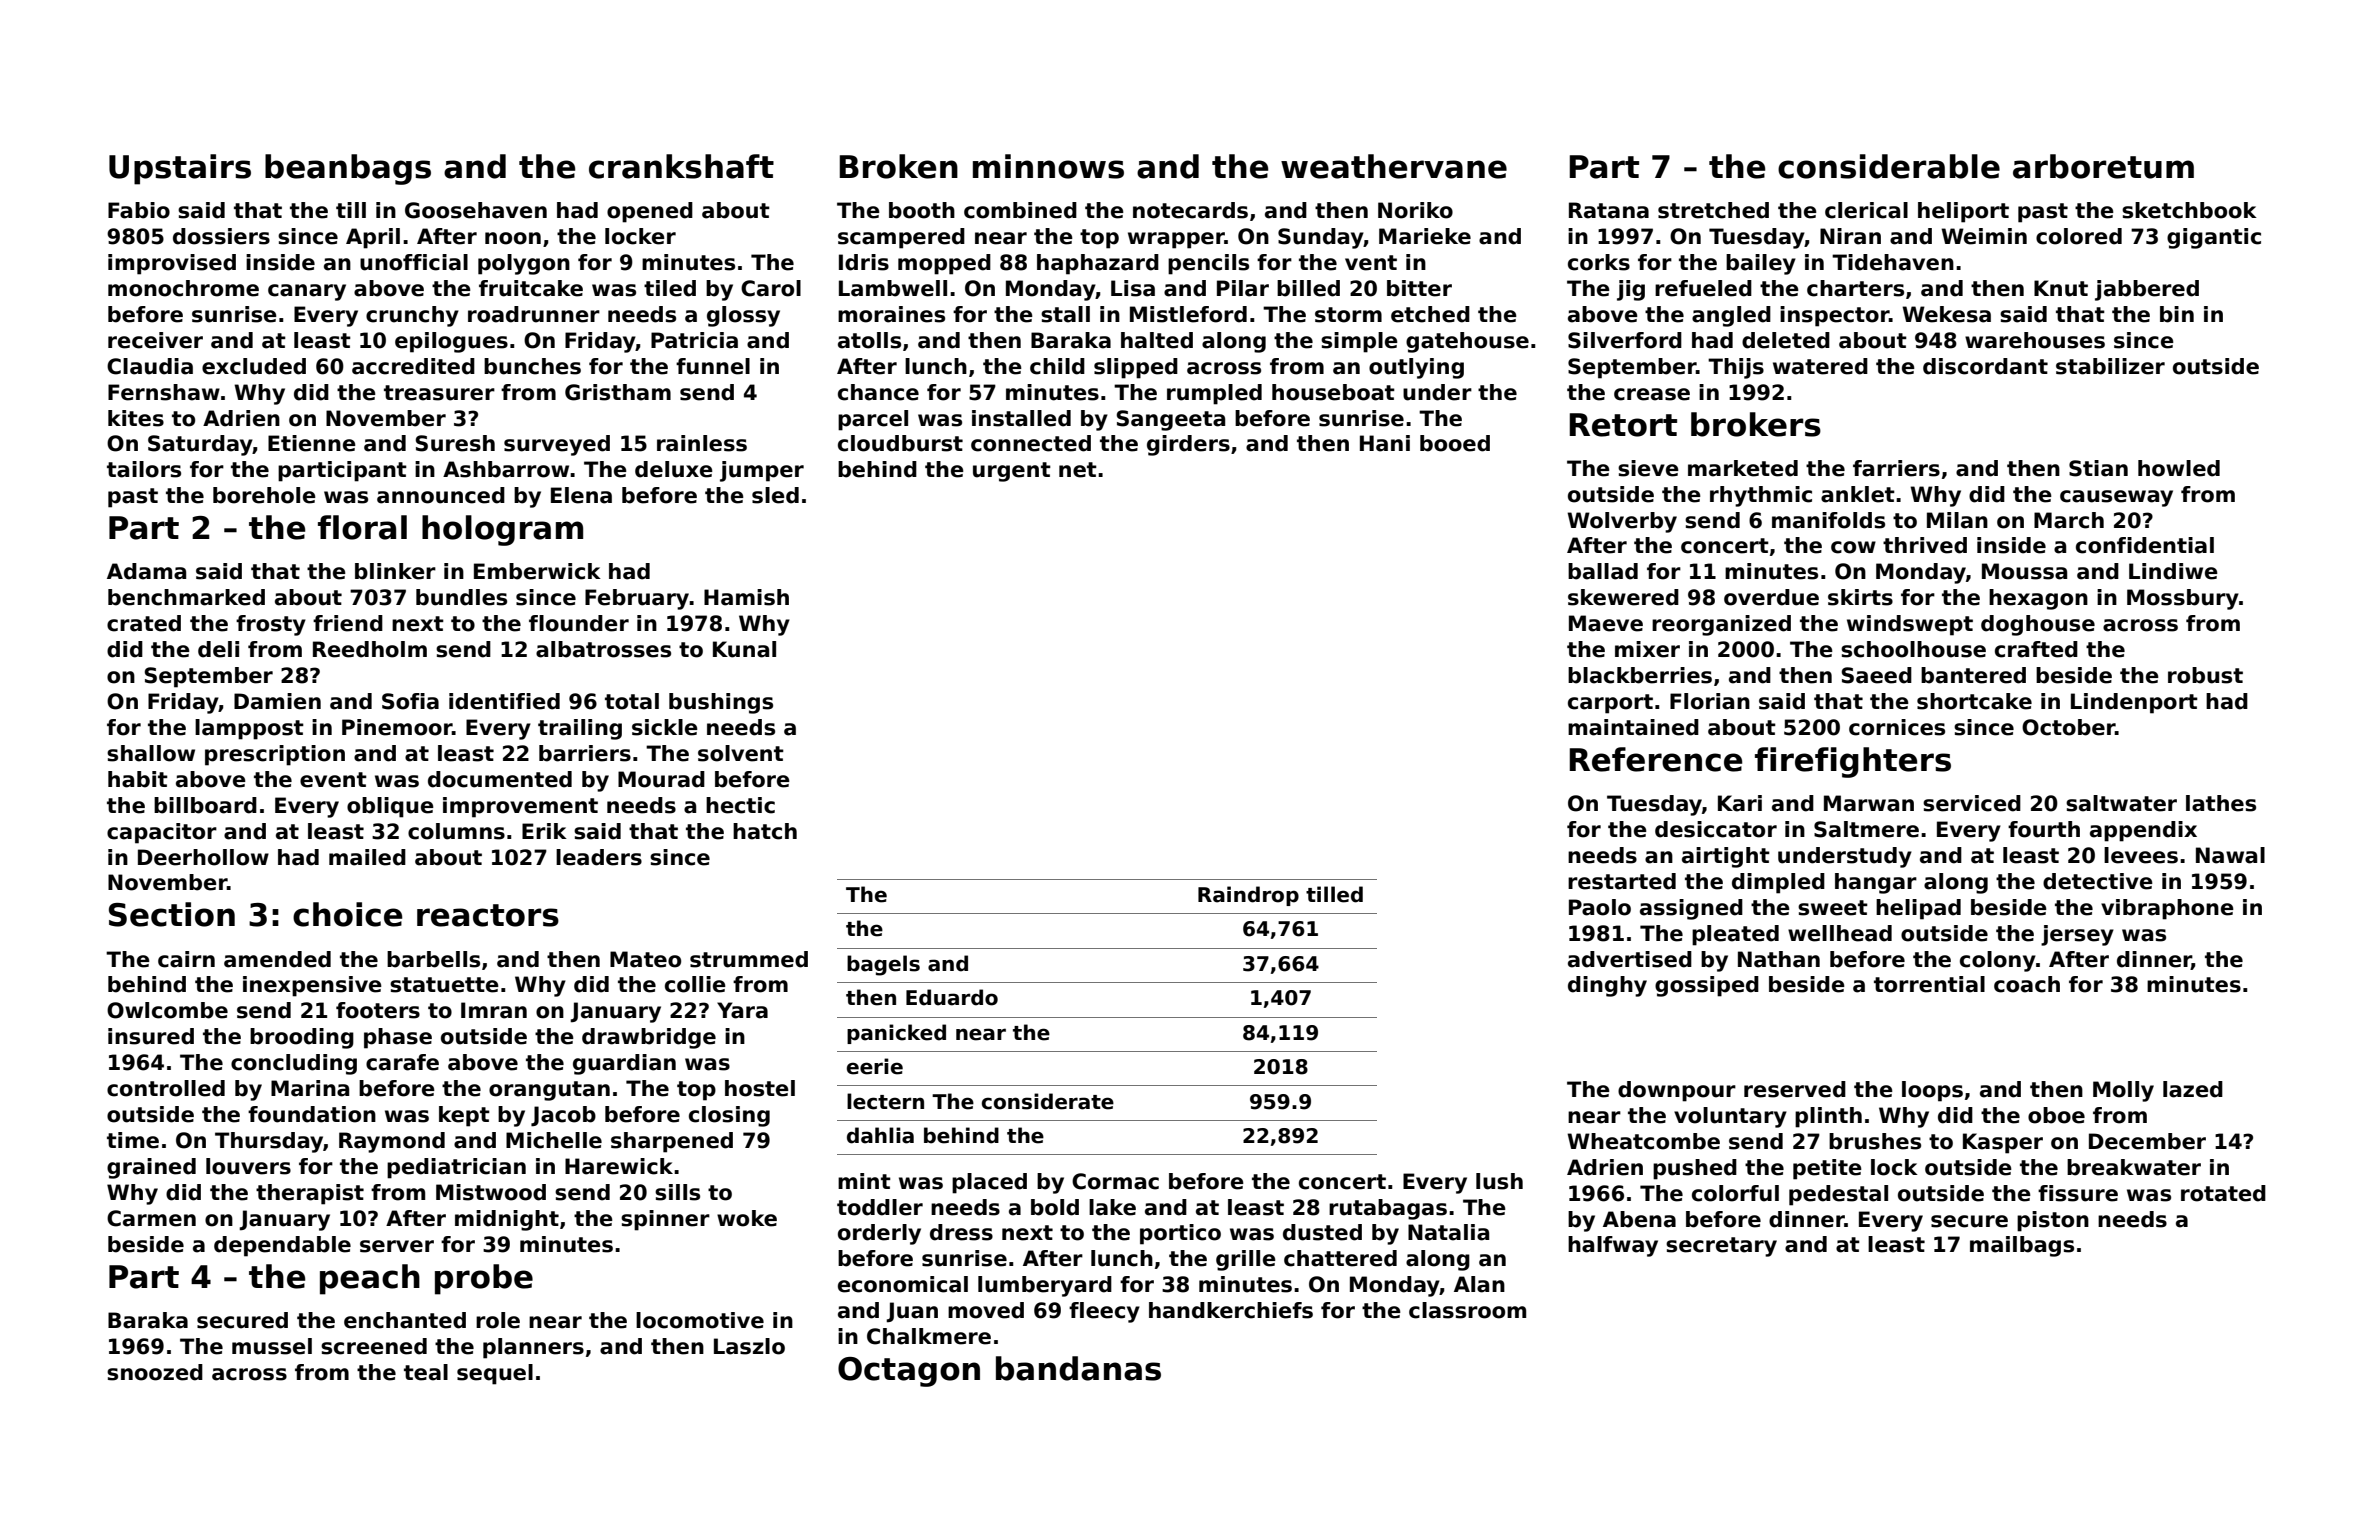 Image resolution: width=2380 pixels, height=1540 pixels. I want to click on hatch, so click(765, 831).
